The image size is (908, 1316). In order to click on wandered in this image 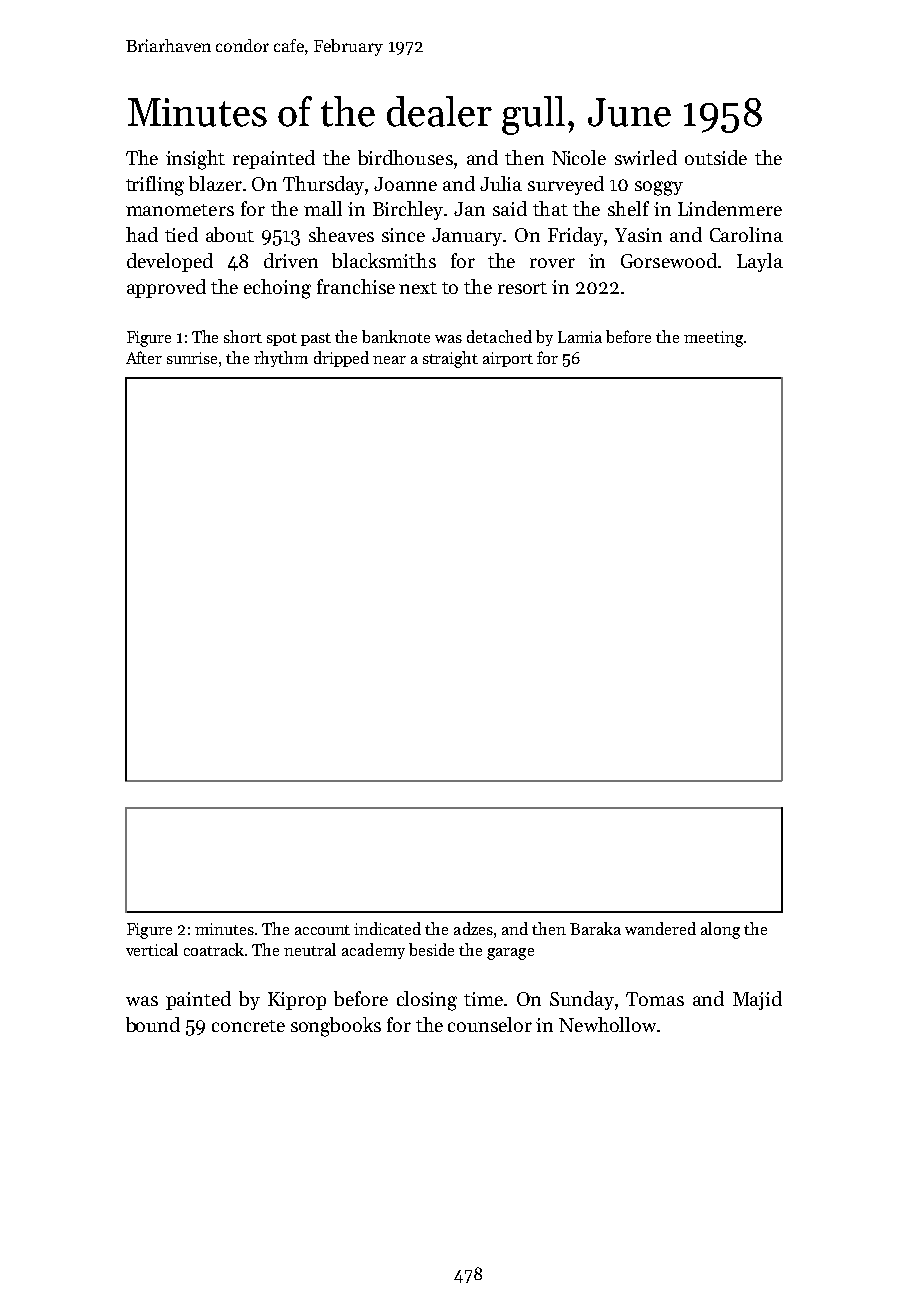, I will do `click(660, 928)`.
